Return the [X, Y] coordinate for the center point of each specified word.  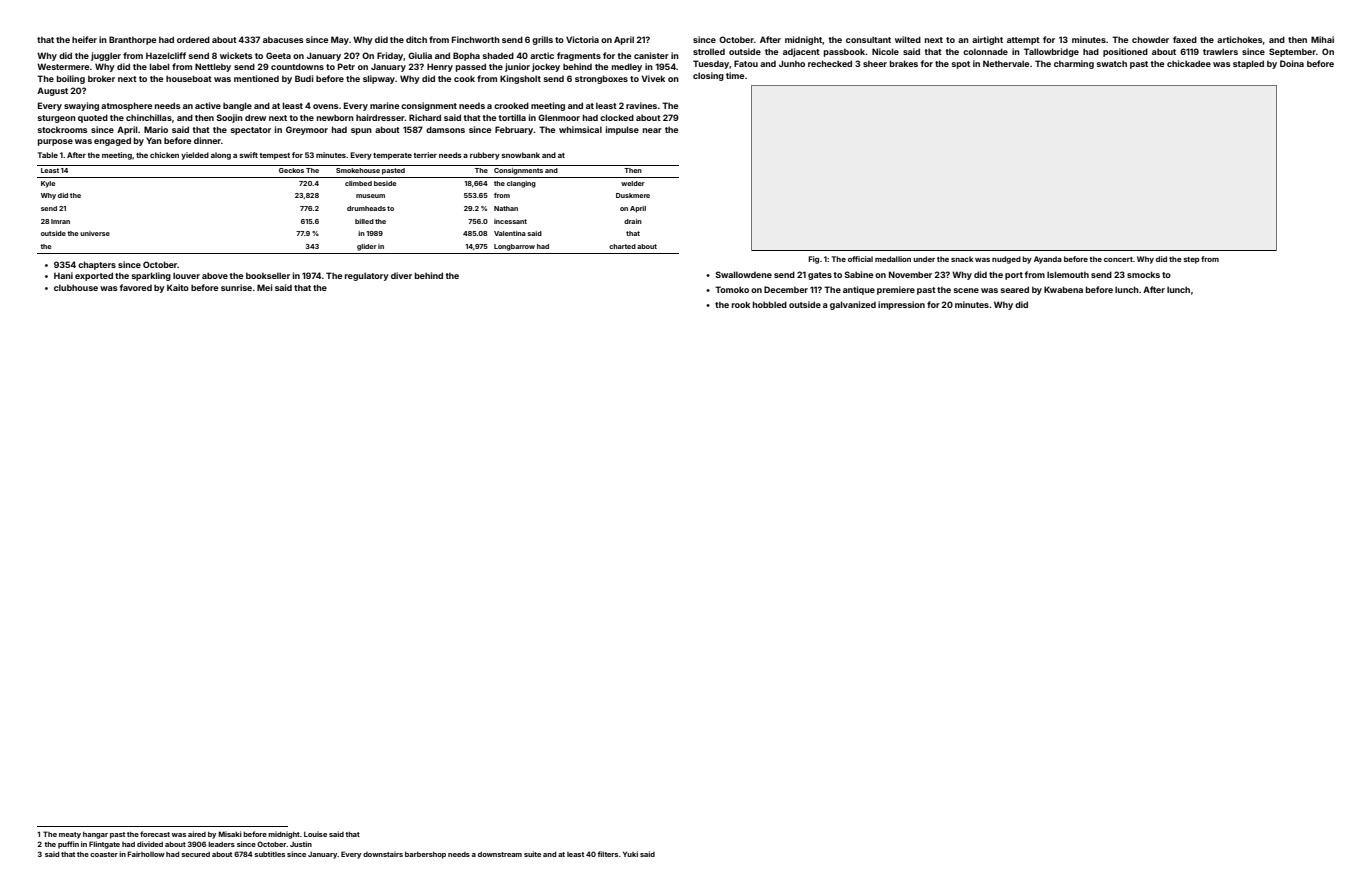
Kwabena [1063, 289]
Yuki [630, 854]
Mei [264, 287]
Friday [390, 56]
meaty [70, 835]
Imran [60, 221]
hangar [95, 835]
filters [607, 854]
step [1191, 260]
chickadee [1189, 63]
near [652, 130]
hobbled [770, 304]
